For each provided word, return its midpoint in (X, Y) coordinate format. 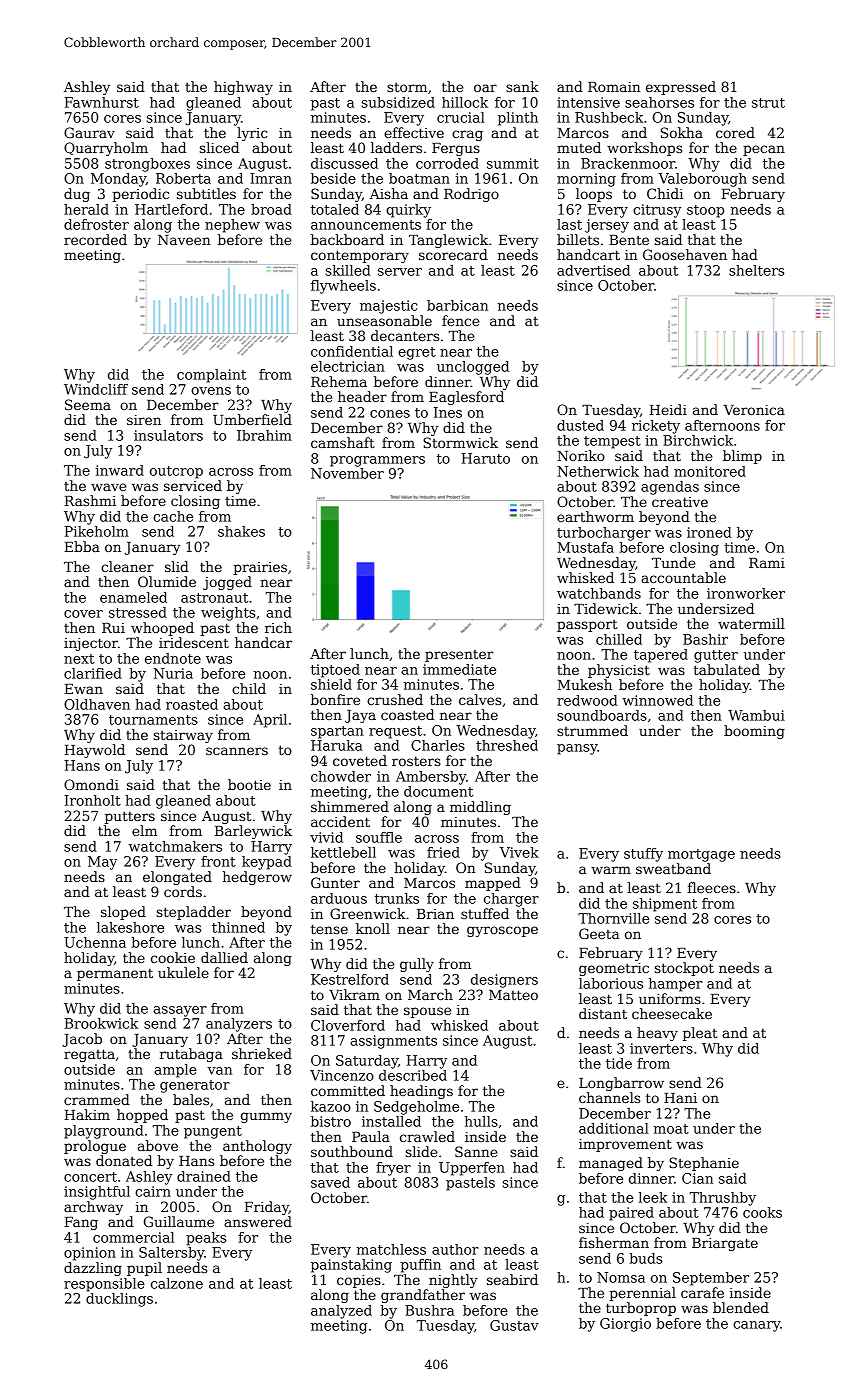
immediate (459, 669)
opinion (90, 1254)
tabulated (727, 669)
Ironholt (92, 800)
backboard (347, 239)
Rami (767, 563)
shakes (241, 531)
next (79, 659)
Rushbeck (609, 117)
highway (243, 88)
